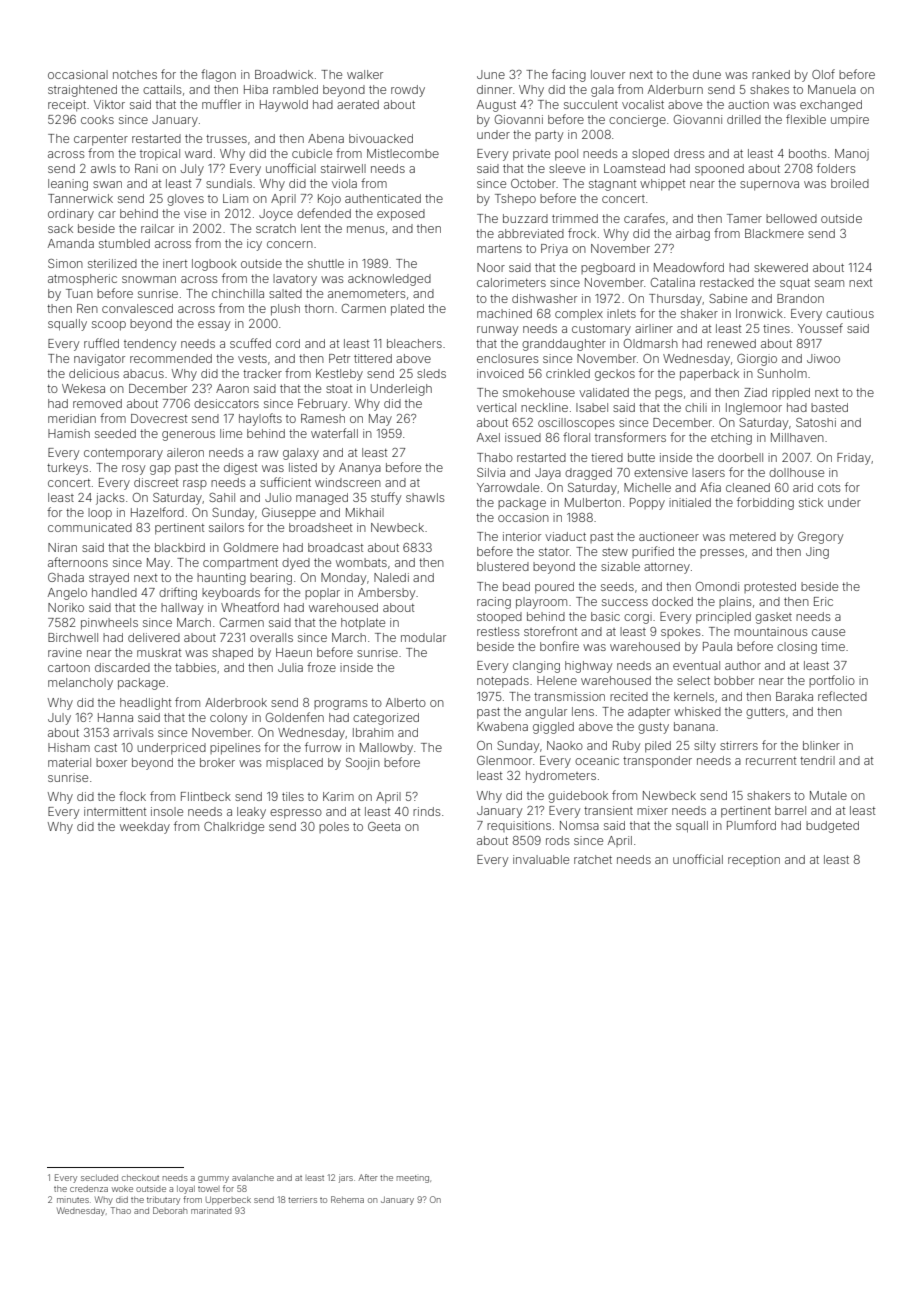  What do you see at coordinates (504, 760) in the screenshot?
I see `Glenmoor` at bounding box center [504, 760].
